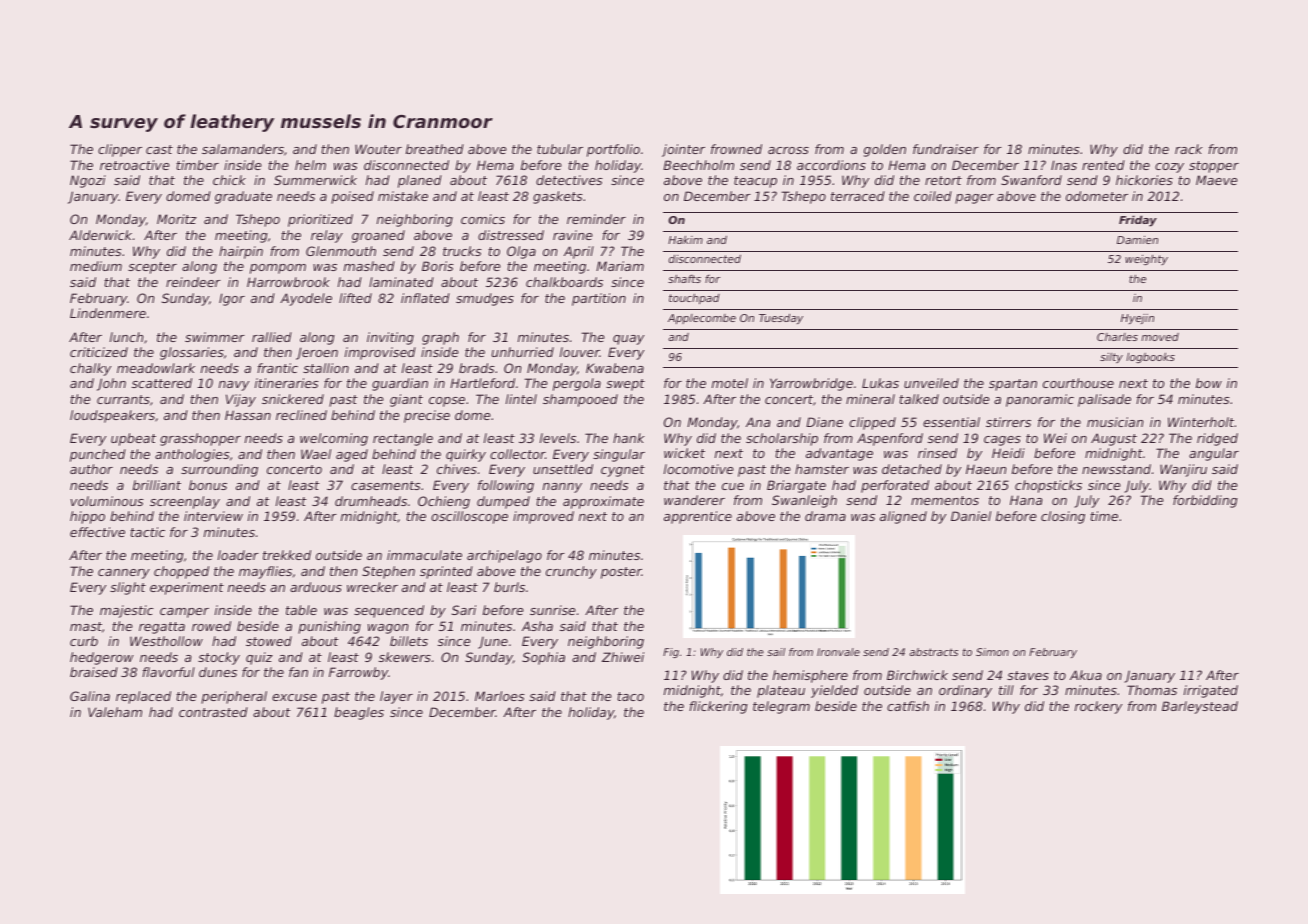  What do you see at coordinates (1111, 357) in the document?
I see `silty` at bounding box center [1111, 357].
